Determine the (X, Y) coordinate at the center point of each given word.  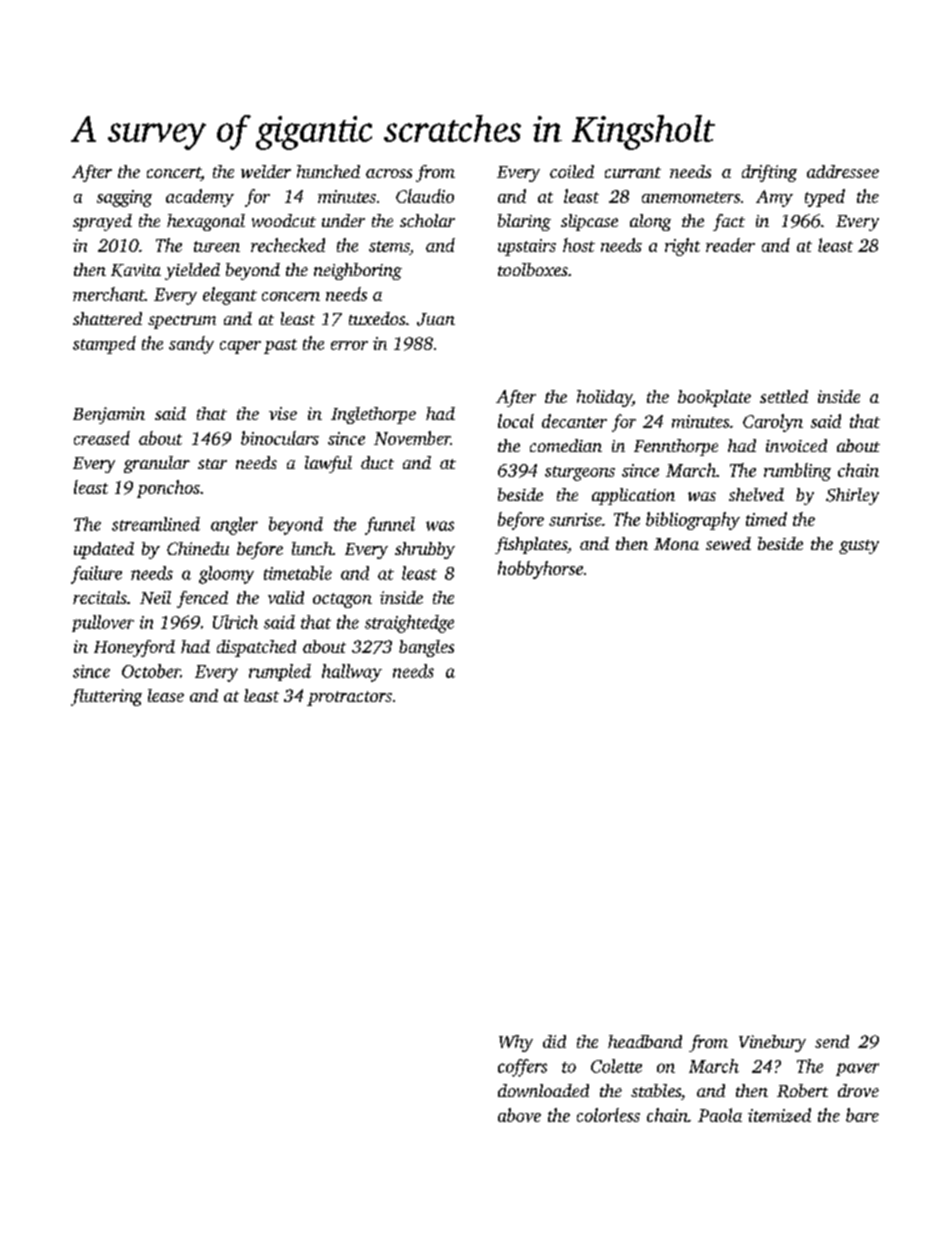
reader (730, 245)
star (212, 464)
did (554, 1041)
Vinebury (772, 1043)
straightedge (409, 624)
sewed (728, 543)
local (516, 421)
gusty (859, 547)
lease (166, 695)
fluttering (106, 697)
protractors (349, 698)
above (519, 1115)
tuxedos (377, 318)
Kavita (136, 270)
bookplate (714, 398)
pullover (103, 623)
